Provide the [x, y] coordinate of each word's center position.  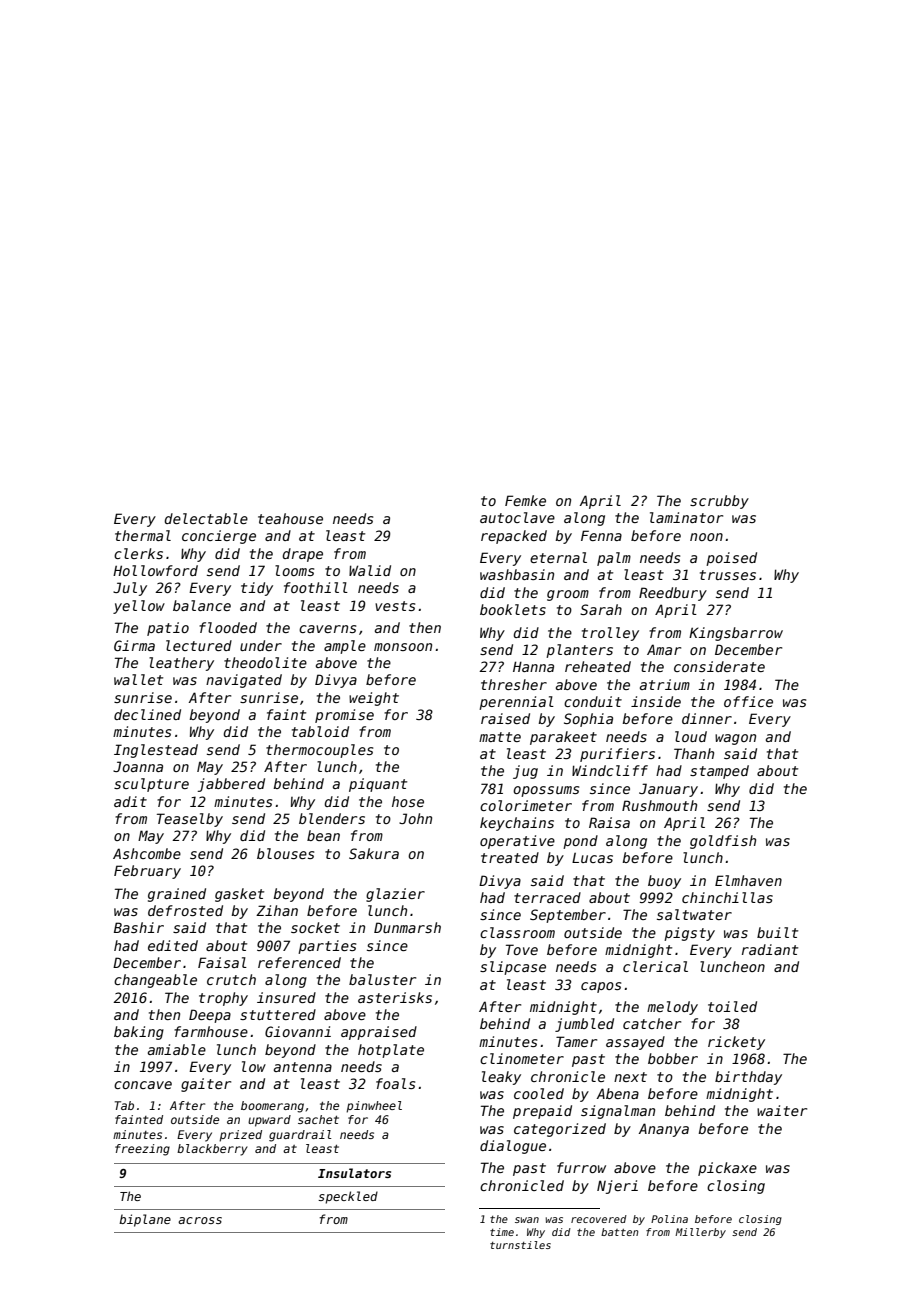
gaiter [206, 1085]
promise [344, 716]
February [147, 872]
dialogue [513, 1147]
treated [510, 857]
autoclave [517, 517]
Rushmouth [659, 805]
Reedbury [673, 594]
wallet [138, 679]
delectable [206, 518]
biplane [145, 1220]
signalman [618, 1112]
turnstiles [520, 1245]
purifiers [617, 755]
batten [620, 1232]
